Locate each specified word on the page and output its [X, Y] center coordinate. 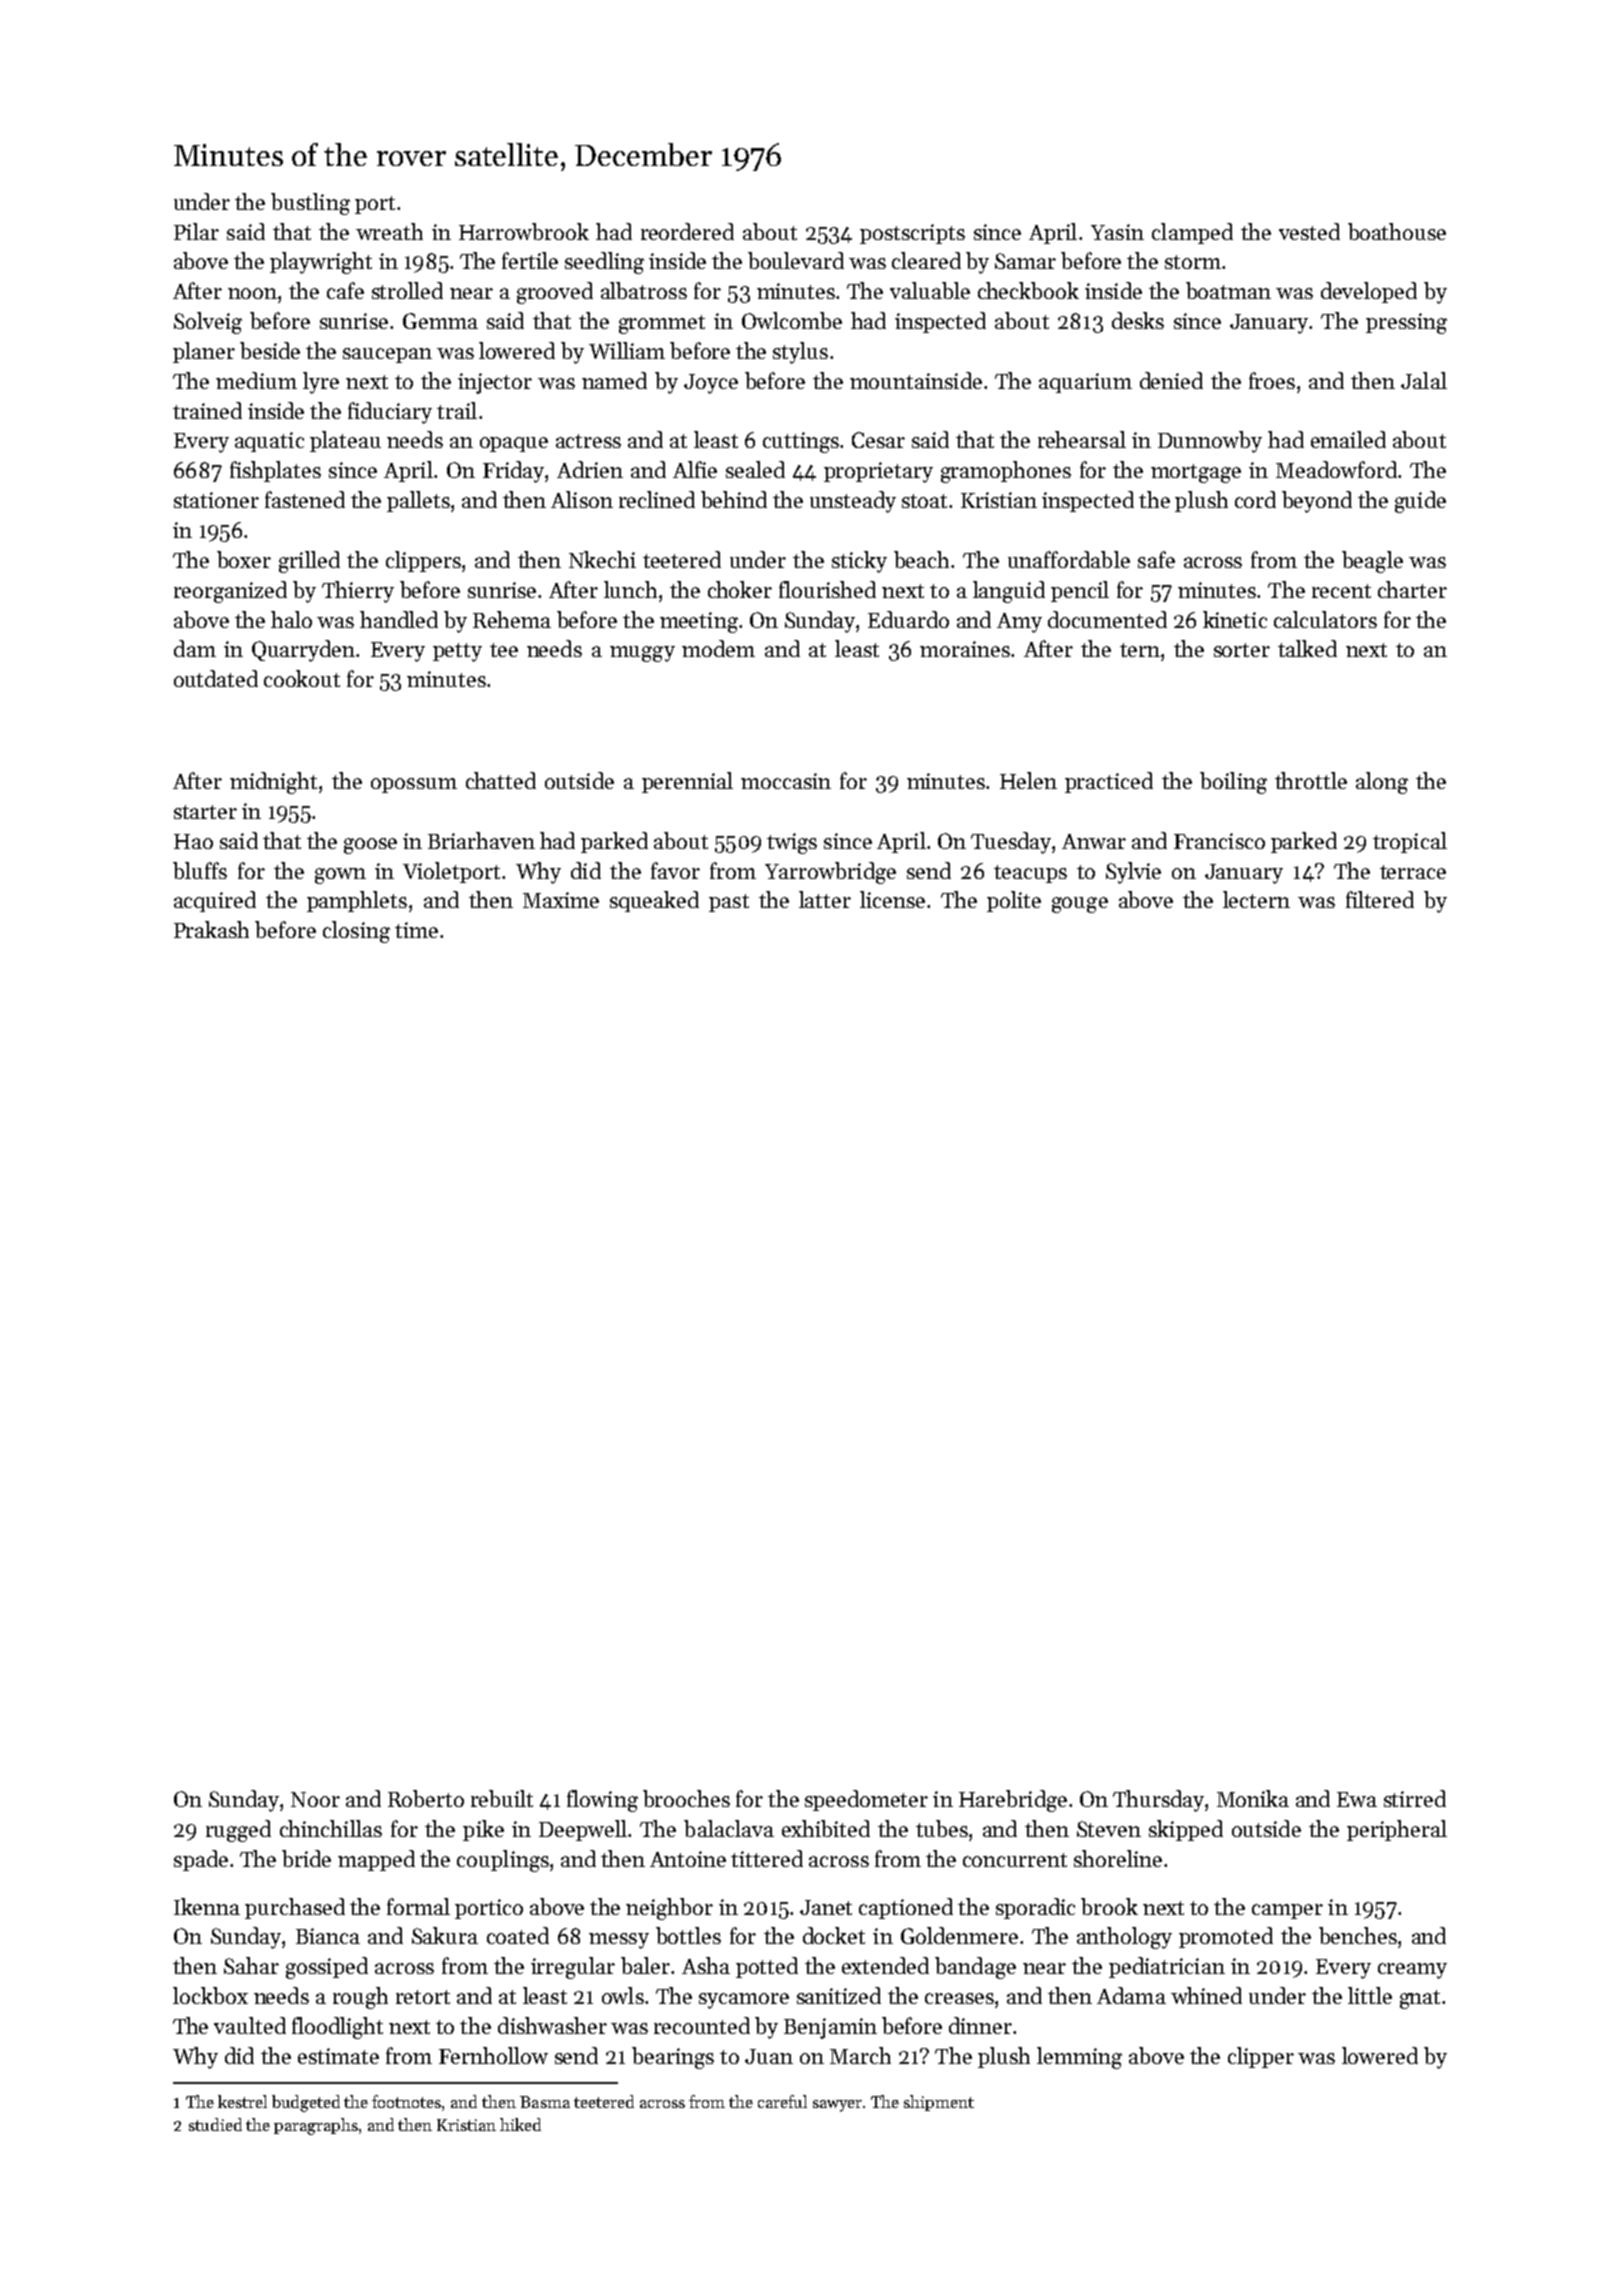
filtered [1380, 899]
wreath [389, 231]
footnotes [406, 2101]
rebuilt [502, 1798]
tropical [1410, 842]
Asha [706, 1965]
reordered [687, 231]
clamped [1192, 233]
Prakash [211, 929]
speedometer [866, 1800]
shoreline [1118, 1858]
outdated [216, 678]
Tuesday [1011, 843]
